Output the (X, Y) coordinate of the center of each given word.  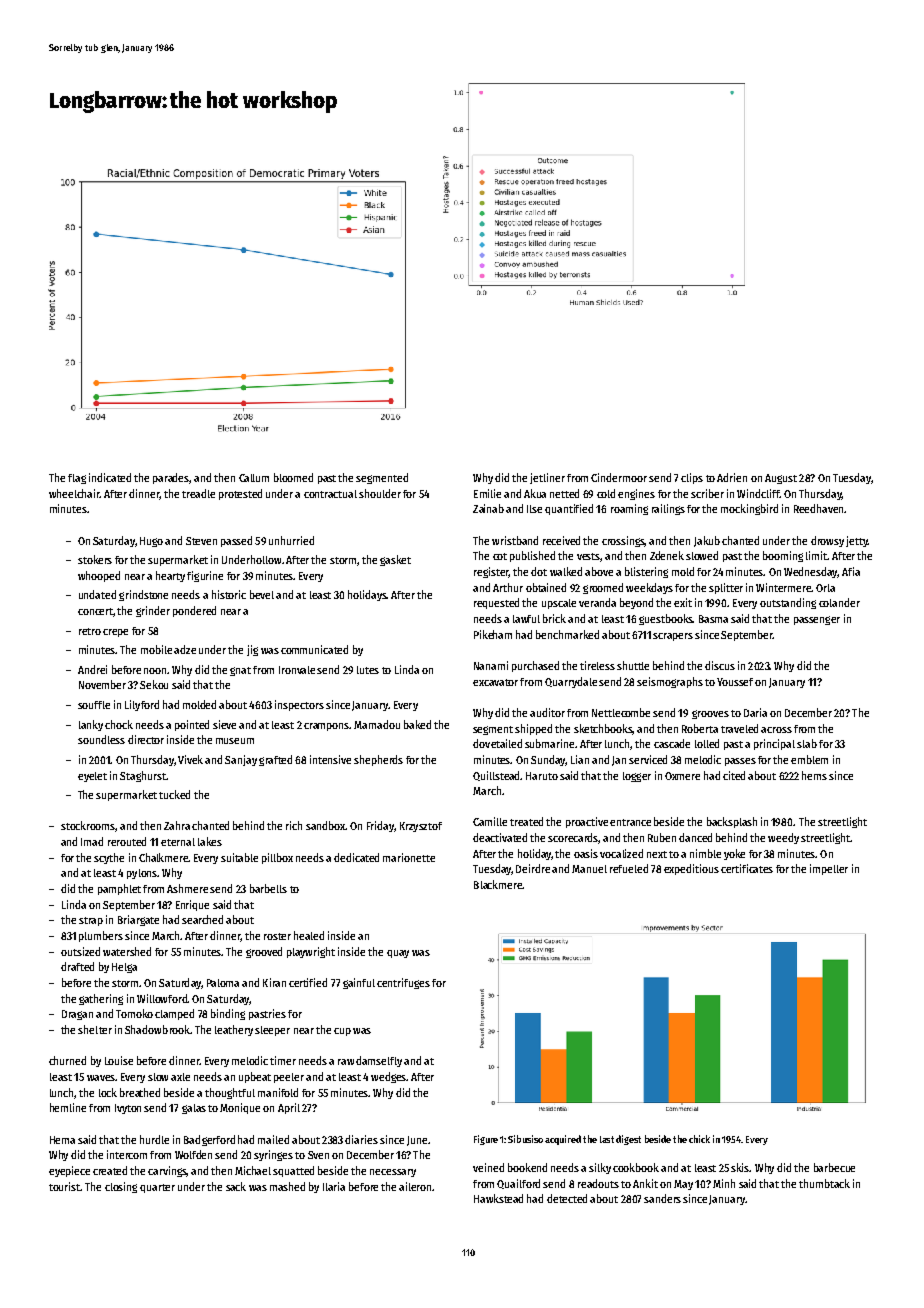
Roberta (700, 728)
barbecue (834, 1167)
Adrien (732, 477)
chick (699, 1139)
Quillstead (497, 776)
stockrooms (88, 825)
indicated (110, 477)
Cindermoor (619, 477)
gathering (101, 999)
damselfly (379, 1061)
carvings (167, 1171)
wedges (389, 1077)
